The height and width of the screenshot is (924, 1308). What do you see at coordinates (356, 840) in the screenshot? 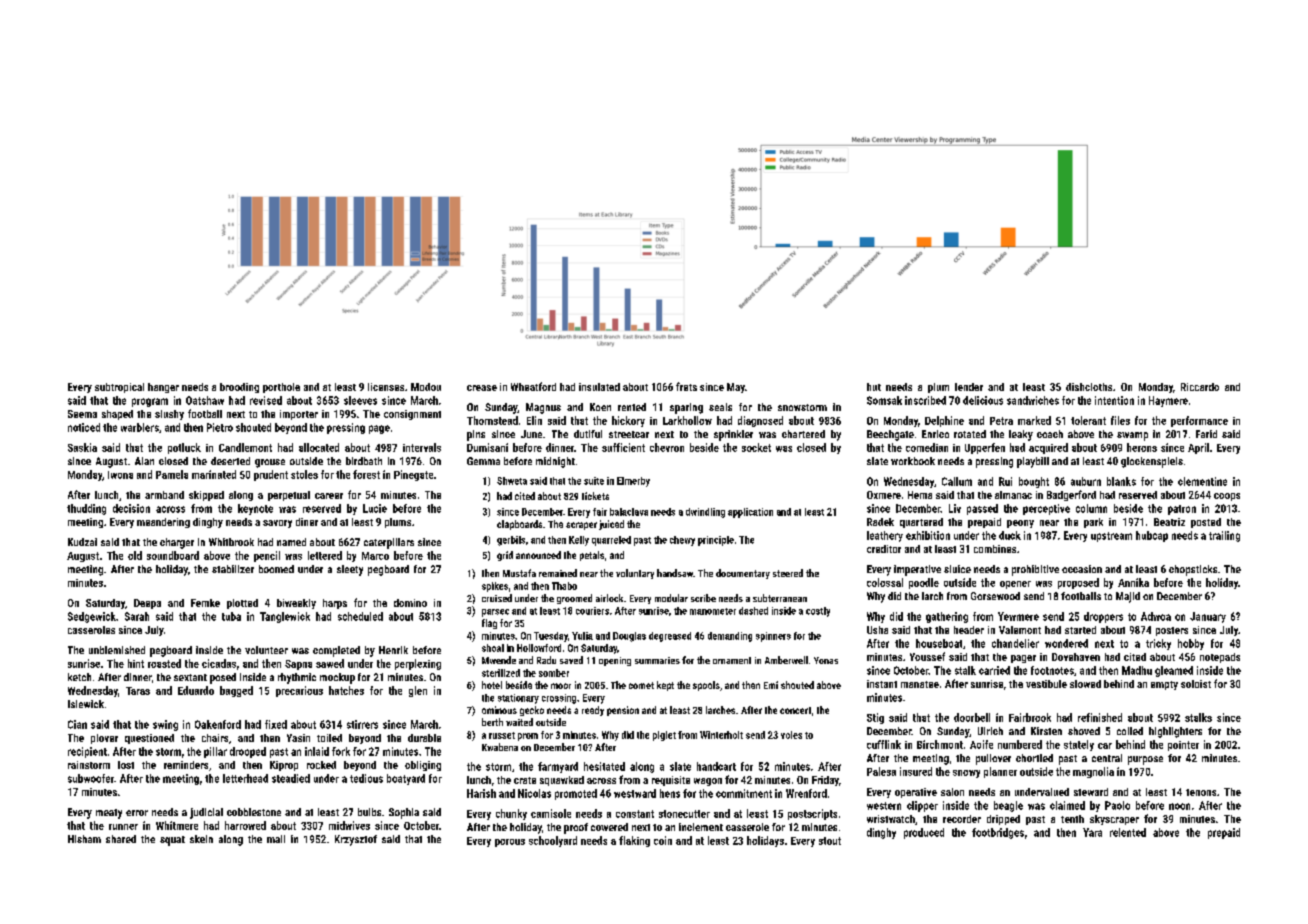
I see `Krzysztof` at bounding box center [356, 840].
